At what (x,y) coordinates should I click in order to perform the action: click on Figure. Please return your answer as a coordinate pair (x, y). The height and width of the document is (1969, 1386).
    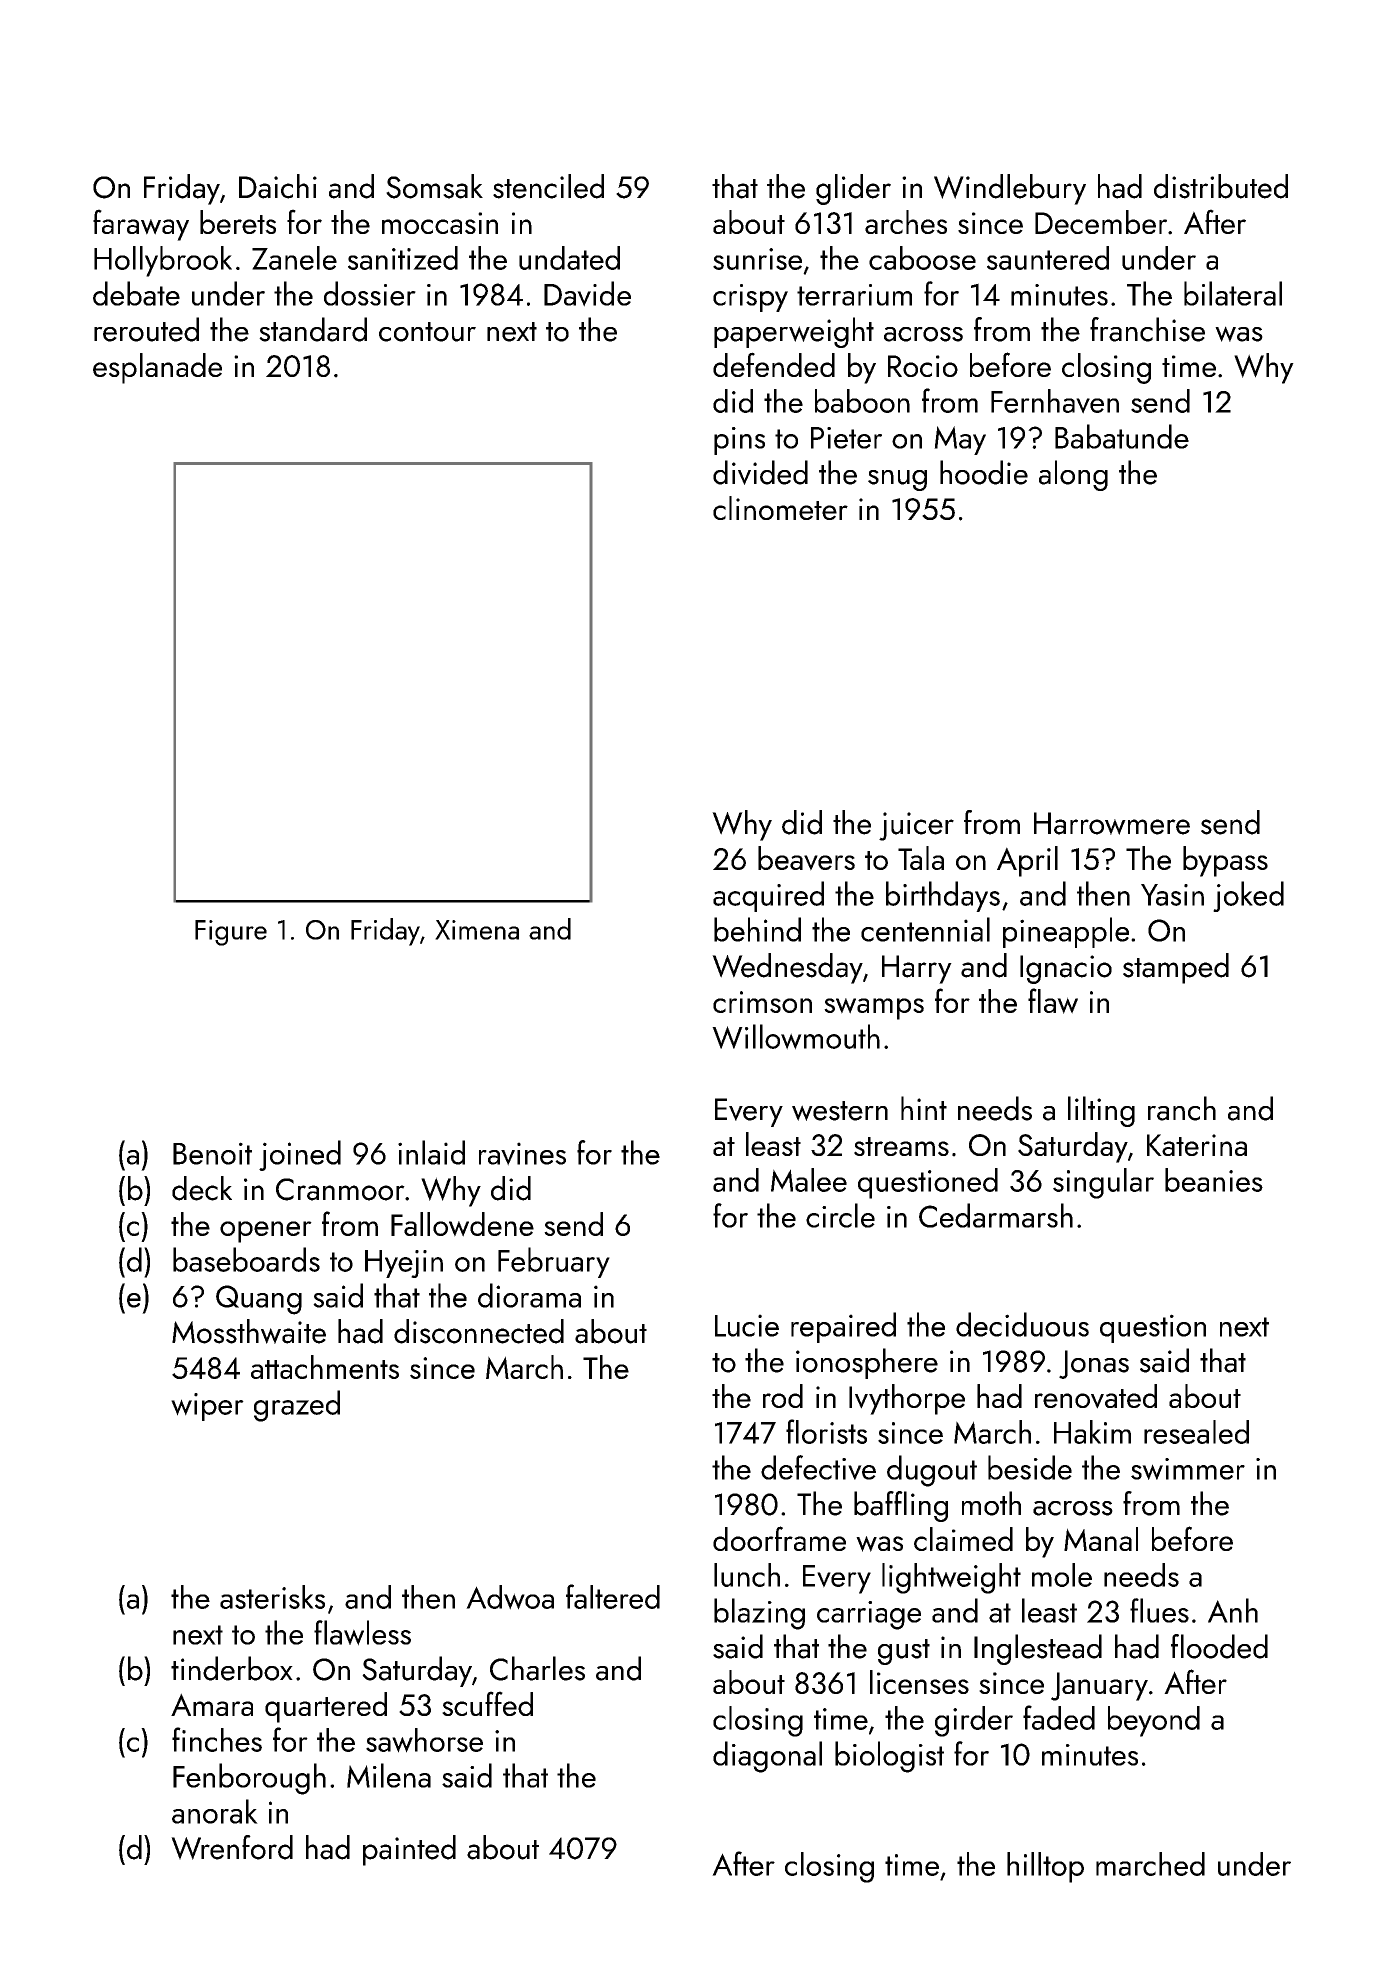
    Looking at the image, I should click on (231, 933).
